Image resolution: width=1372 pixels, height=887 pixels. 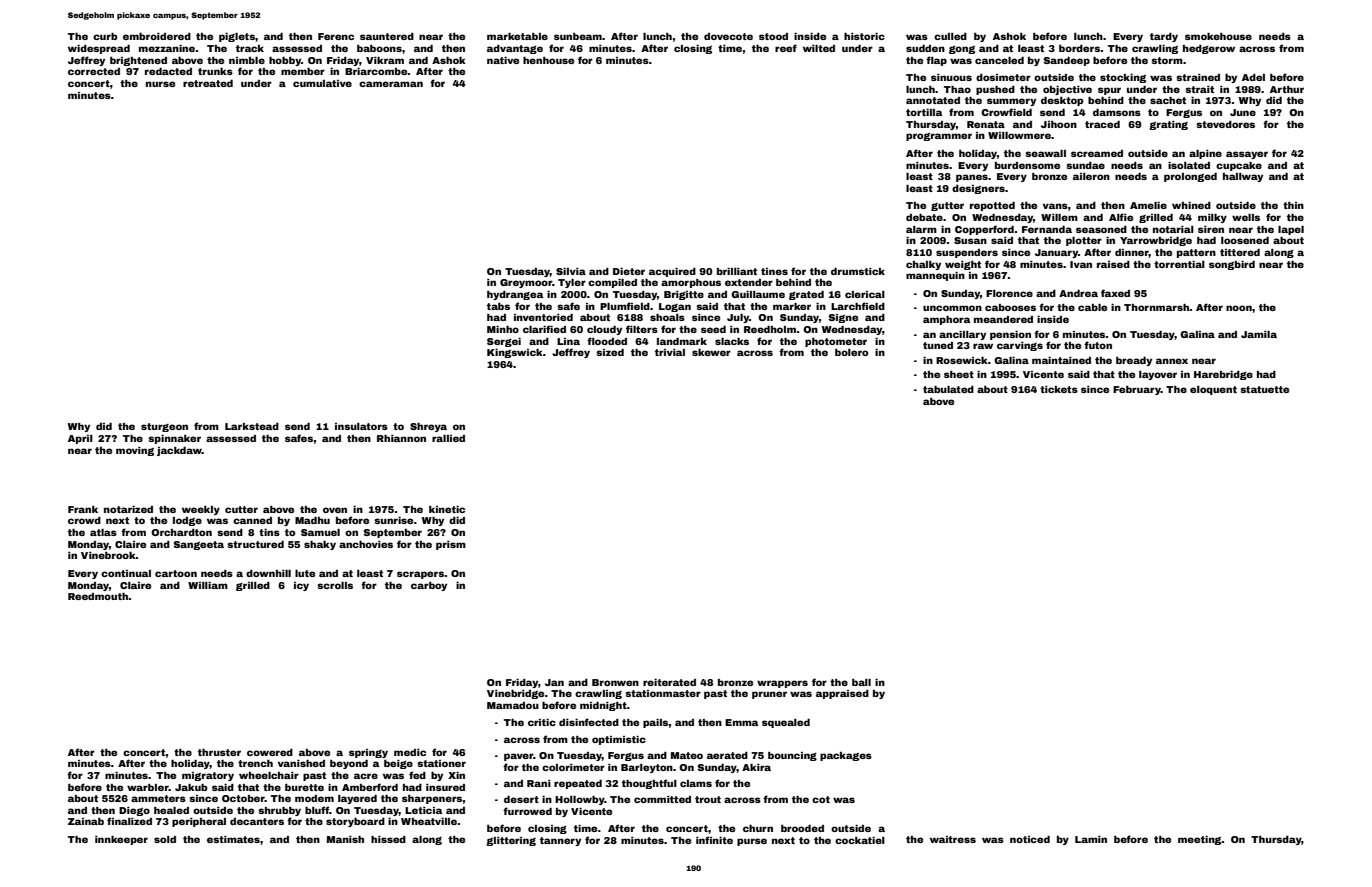 I want to click on tabs, so click(x=498, y=306).
